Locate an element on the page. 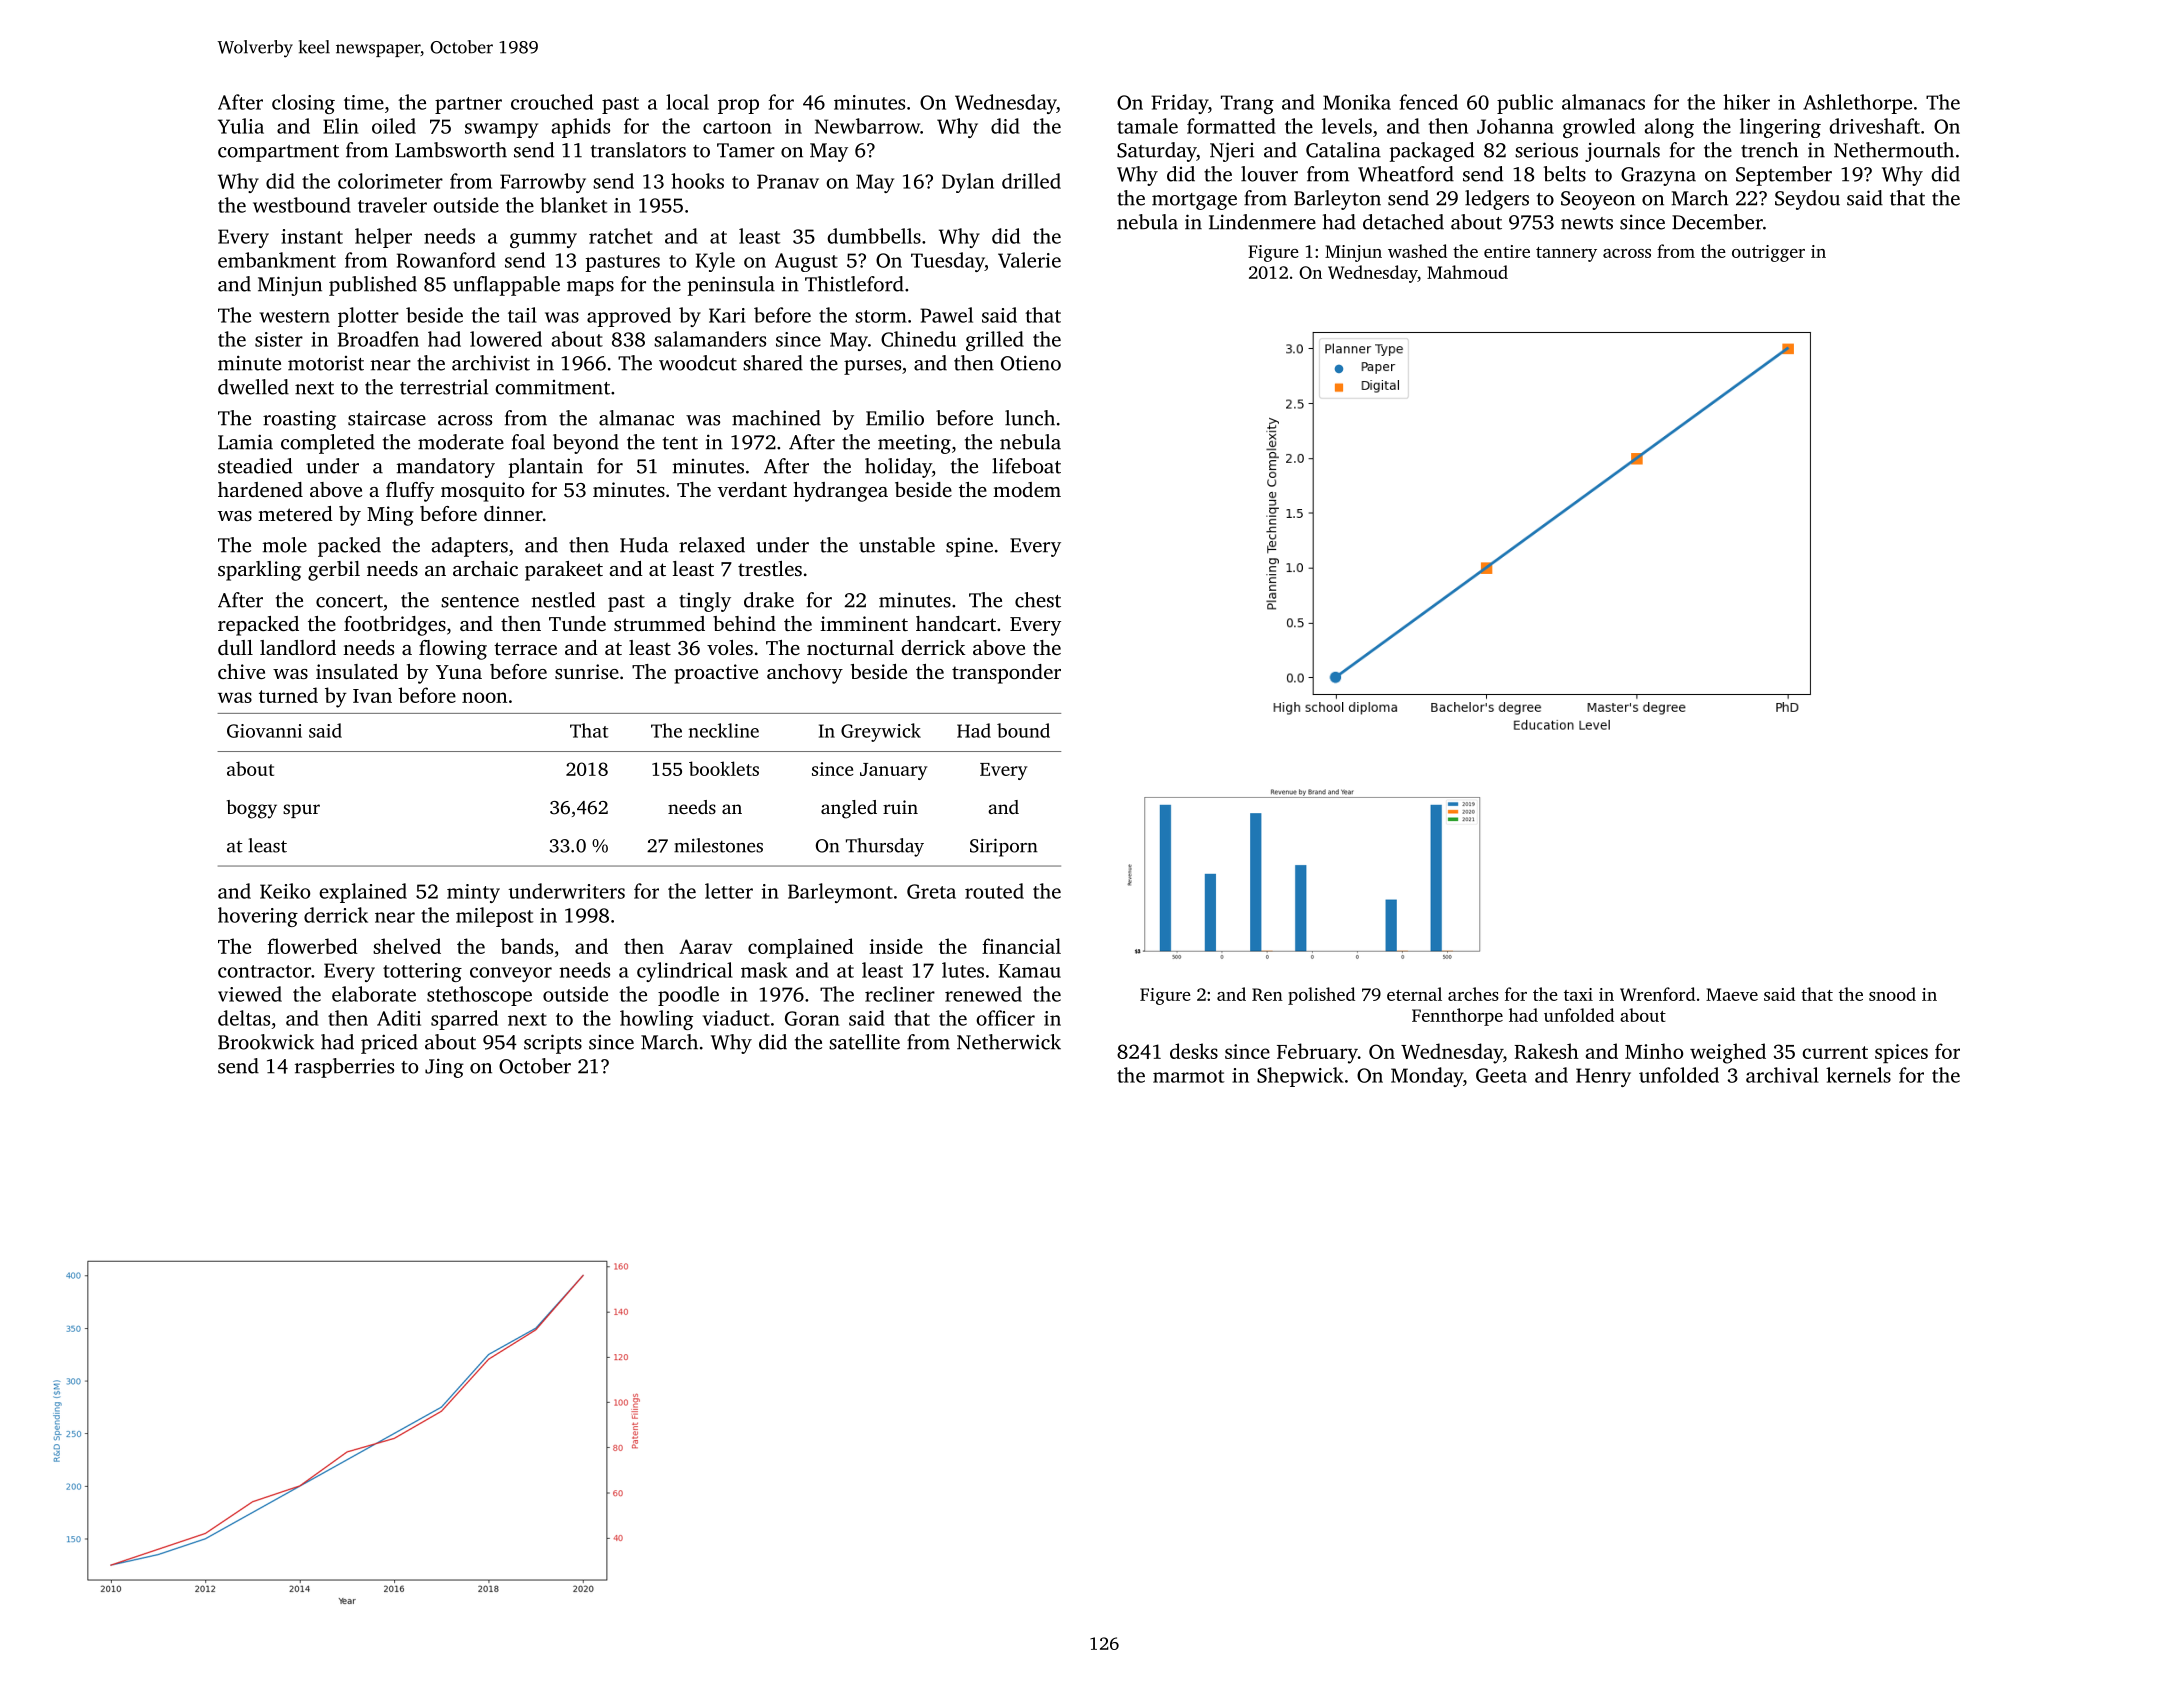 The image size is (2178, 1683). Geeta is located at coordinates (1501, 1075).
